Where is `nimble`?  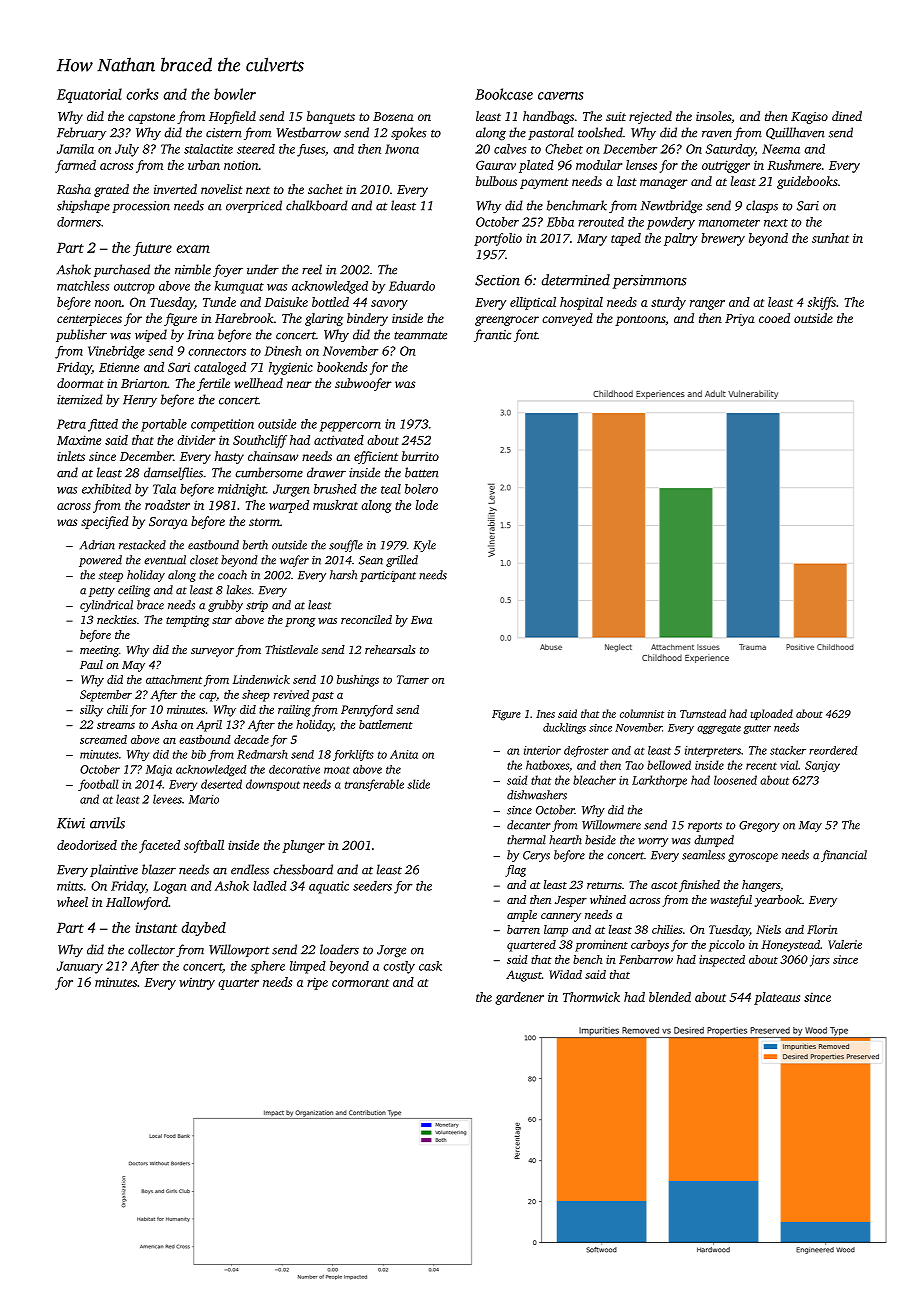 nimble is located at coordinates (193, 269).
